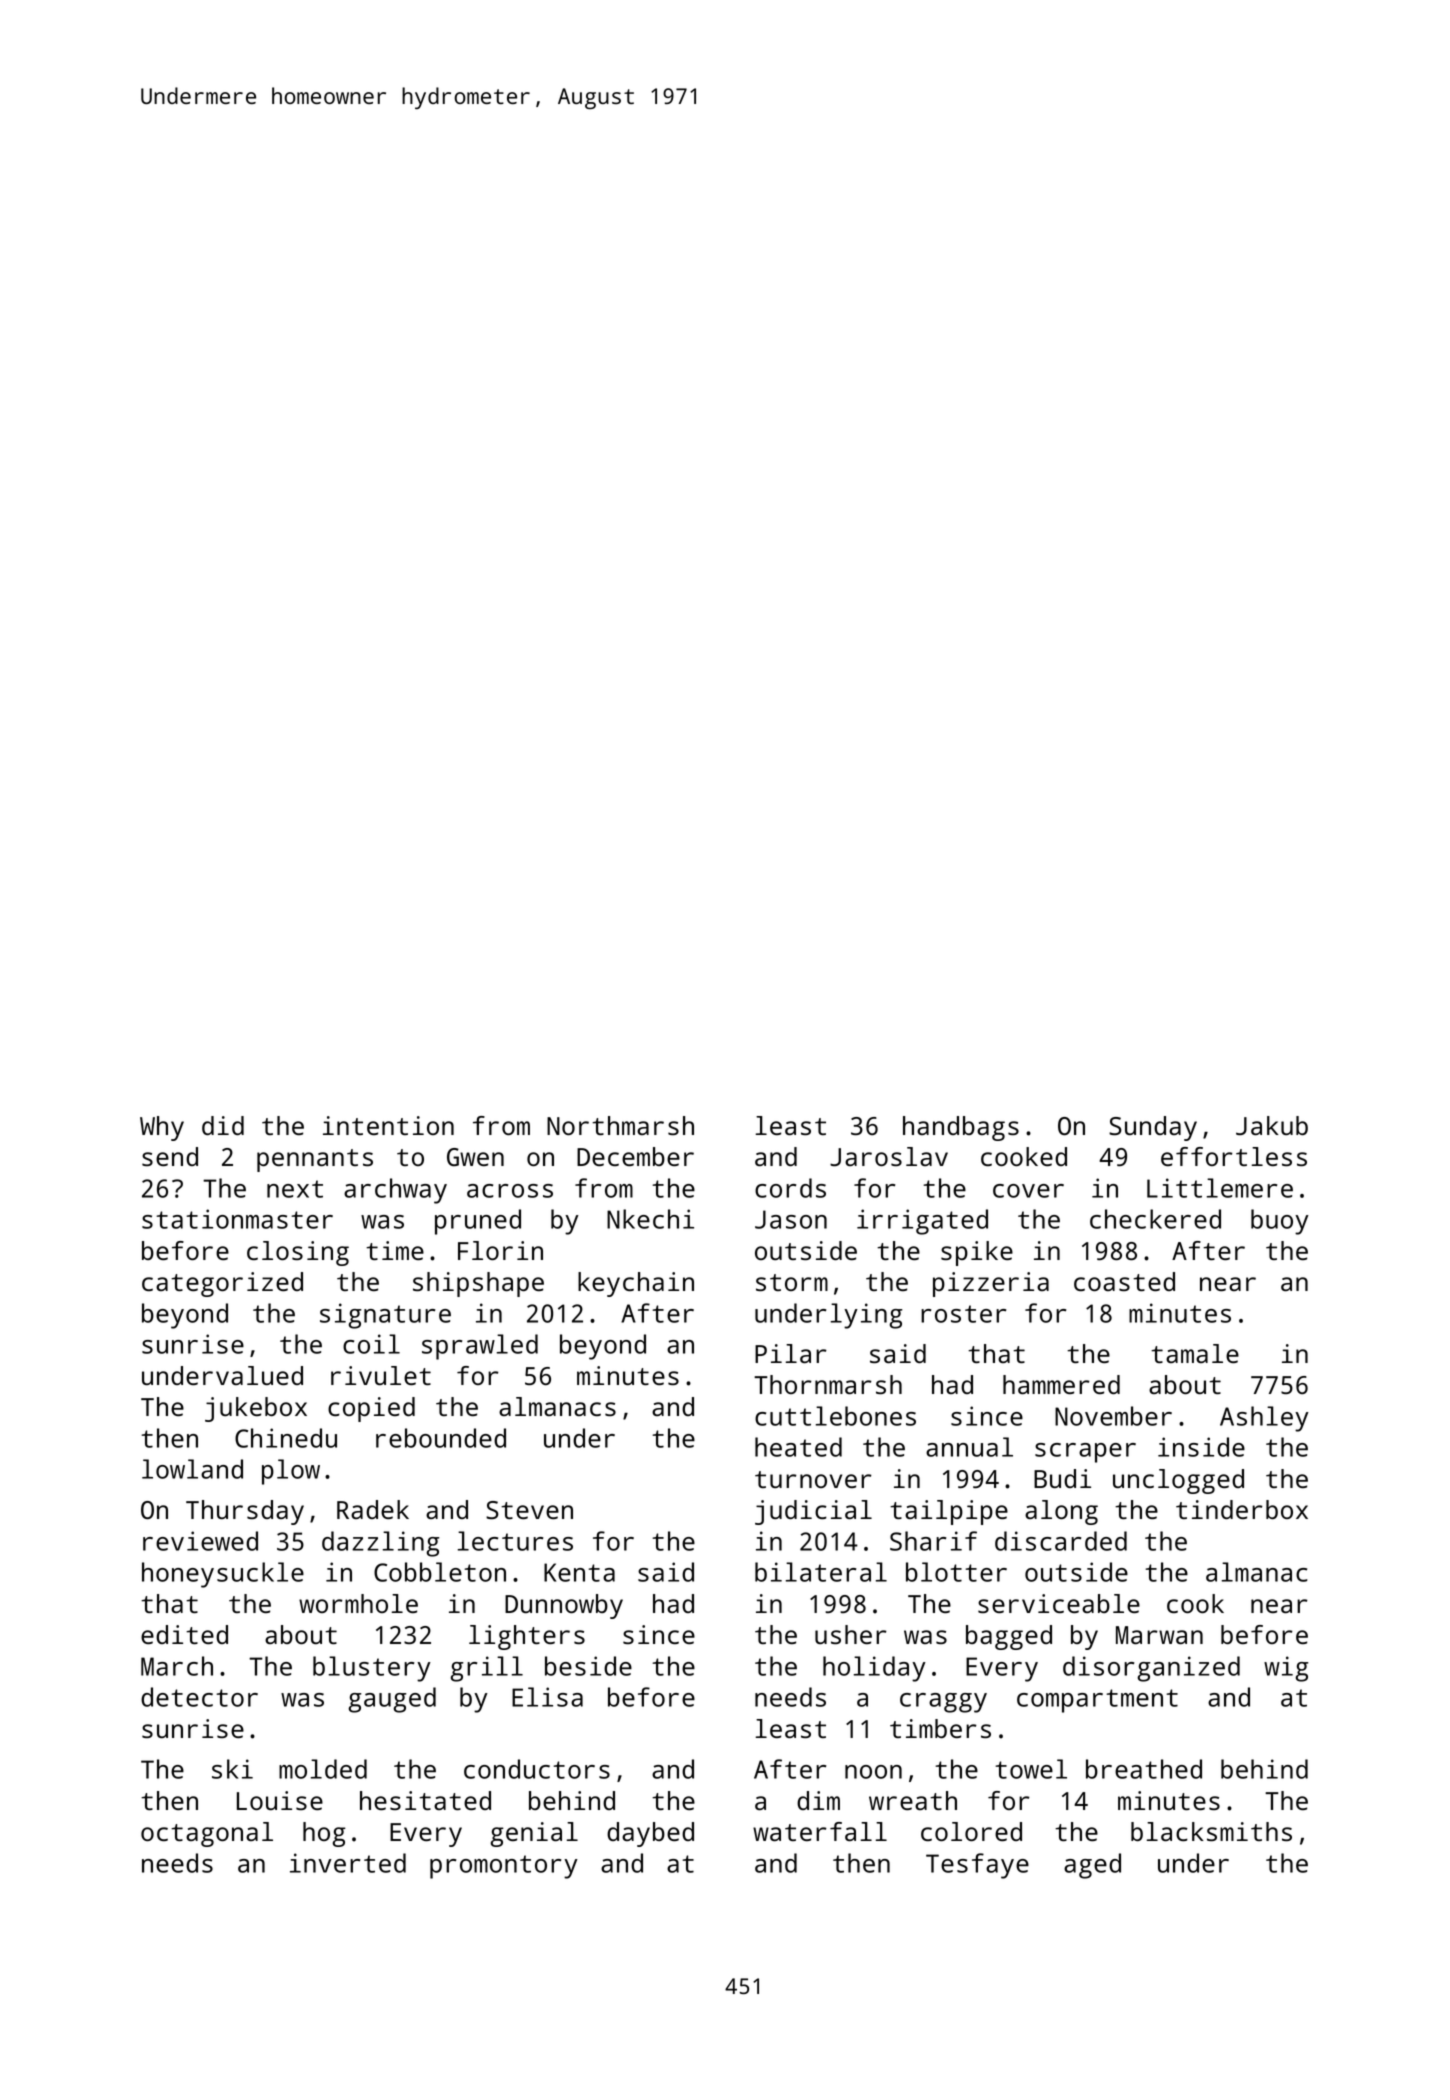 Image resolution: width=1450 pixels, height=2100 pixels. Describe the element at coordinates (199, 1697) in the screenshot. I see `detector` at that location.
